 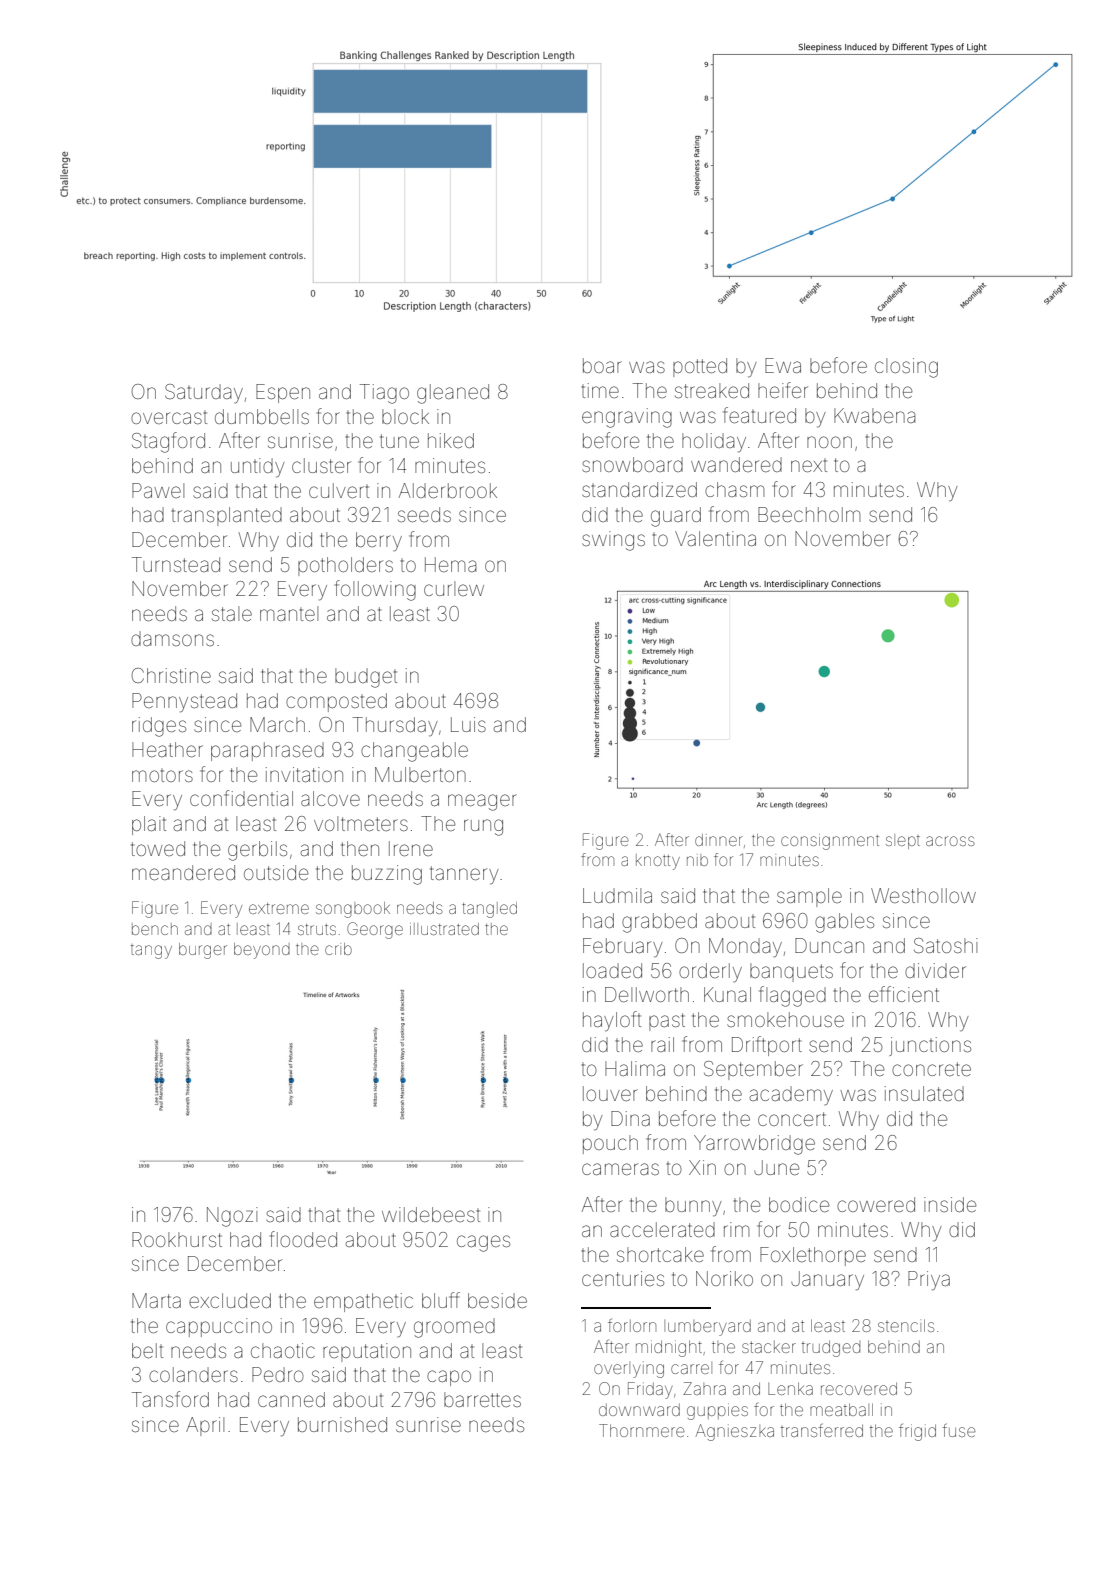 What do you see at coordinates (829, 442) in the screenshot?
I see `noon` at bounding box center [829, 442].
